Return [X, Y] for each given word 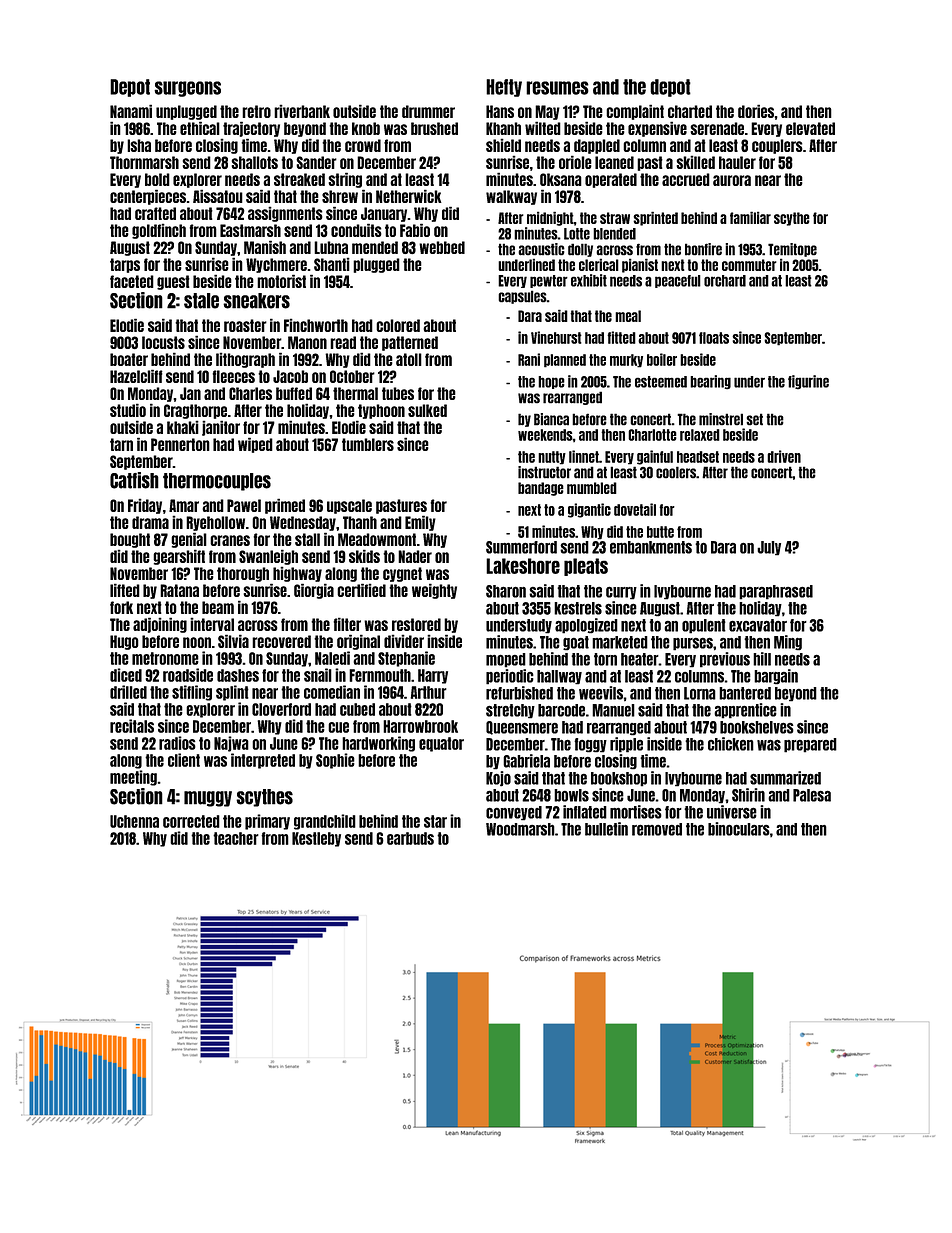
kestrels [578, 608]
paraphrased [776, 592]
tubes [398, 393]
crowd [363, 145]
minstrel [721, 419]
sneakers [256, 301]
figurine [808, 382]
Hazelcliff [136, 376]
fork [121, 607]
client [184, 760]
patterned [410, 343]
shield [503, 145]
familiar [750, 218]
